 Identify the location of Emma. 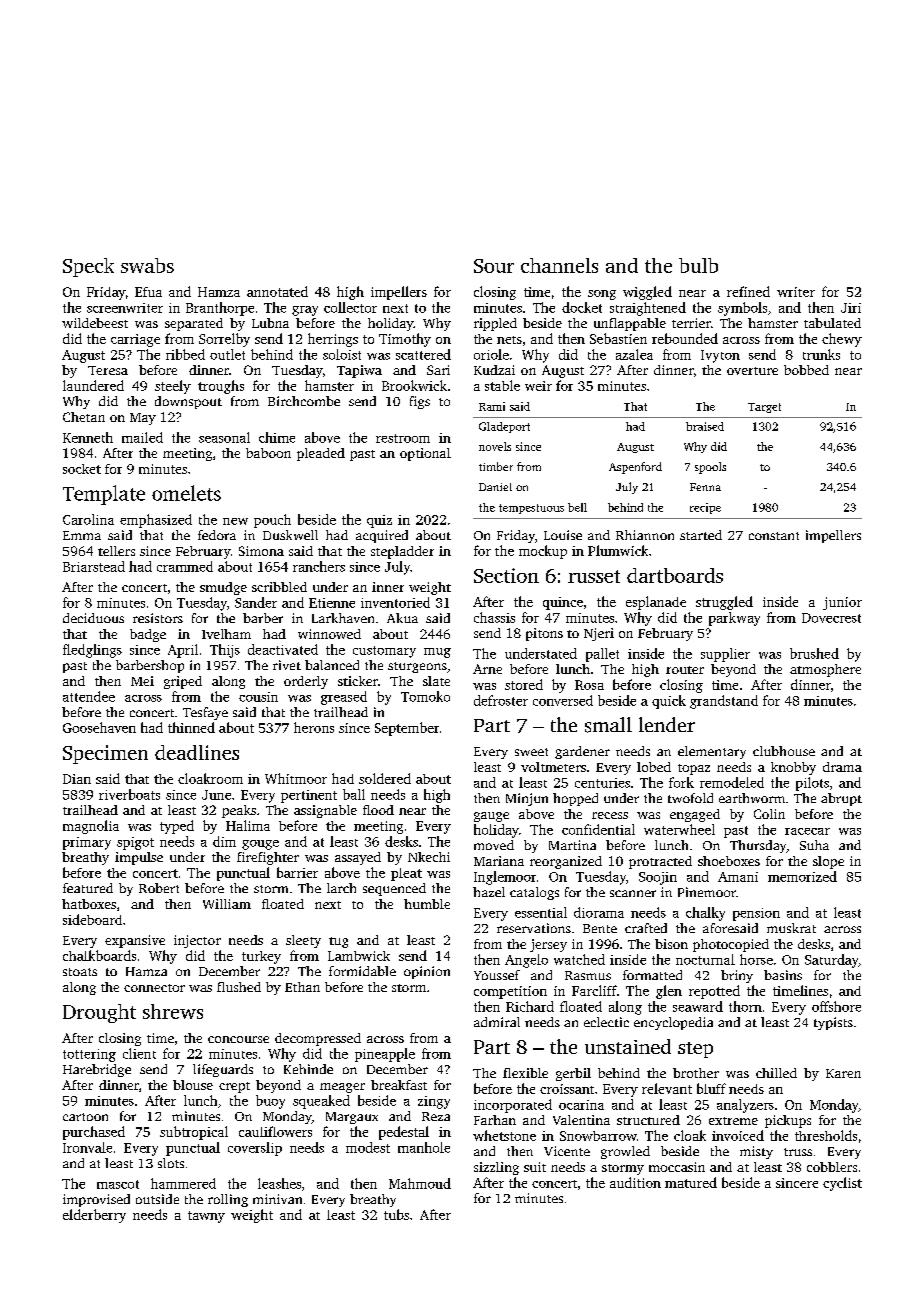
(82, 535).
